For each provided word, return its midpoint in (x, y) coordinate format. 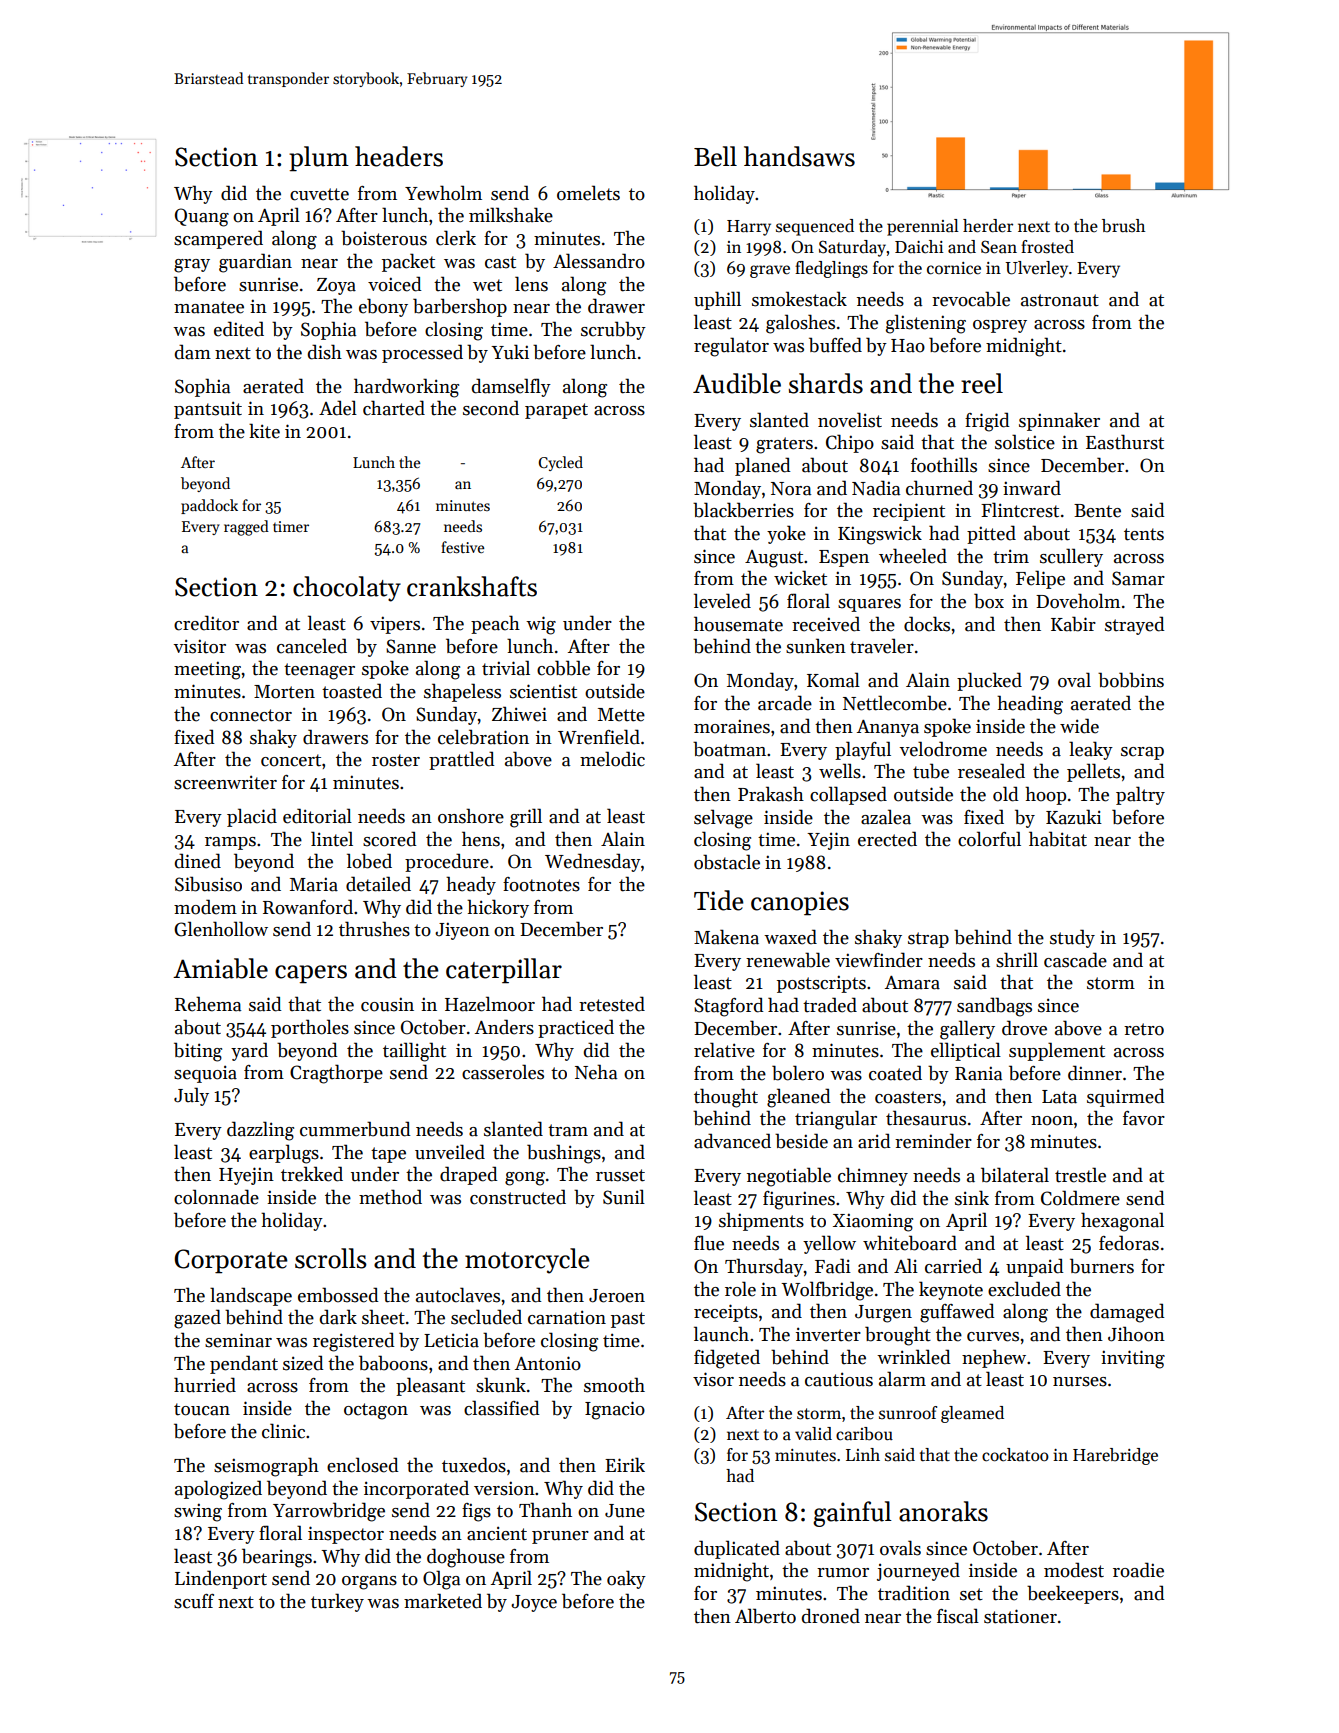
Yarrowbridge (329, 1512)
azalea (886, 817)
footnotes (541, 884)
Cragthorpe (336, 1074)
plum (319, 159)
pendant (244, 1364)
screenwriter (225, 782)
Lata (1059, 1097)
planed (763, 466)
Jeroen (617, 1296)
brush (1123, 226)
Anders (504, 1027)
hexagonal (1122, 1222)
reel (982, 383)
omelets (588, 193)
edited (239, 329)
